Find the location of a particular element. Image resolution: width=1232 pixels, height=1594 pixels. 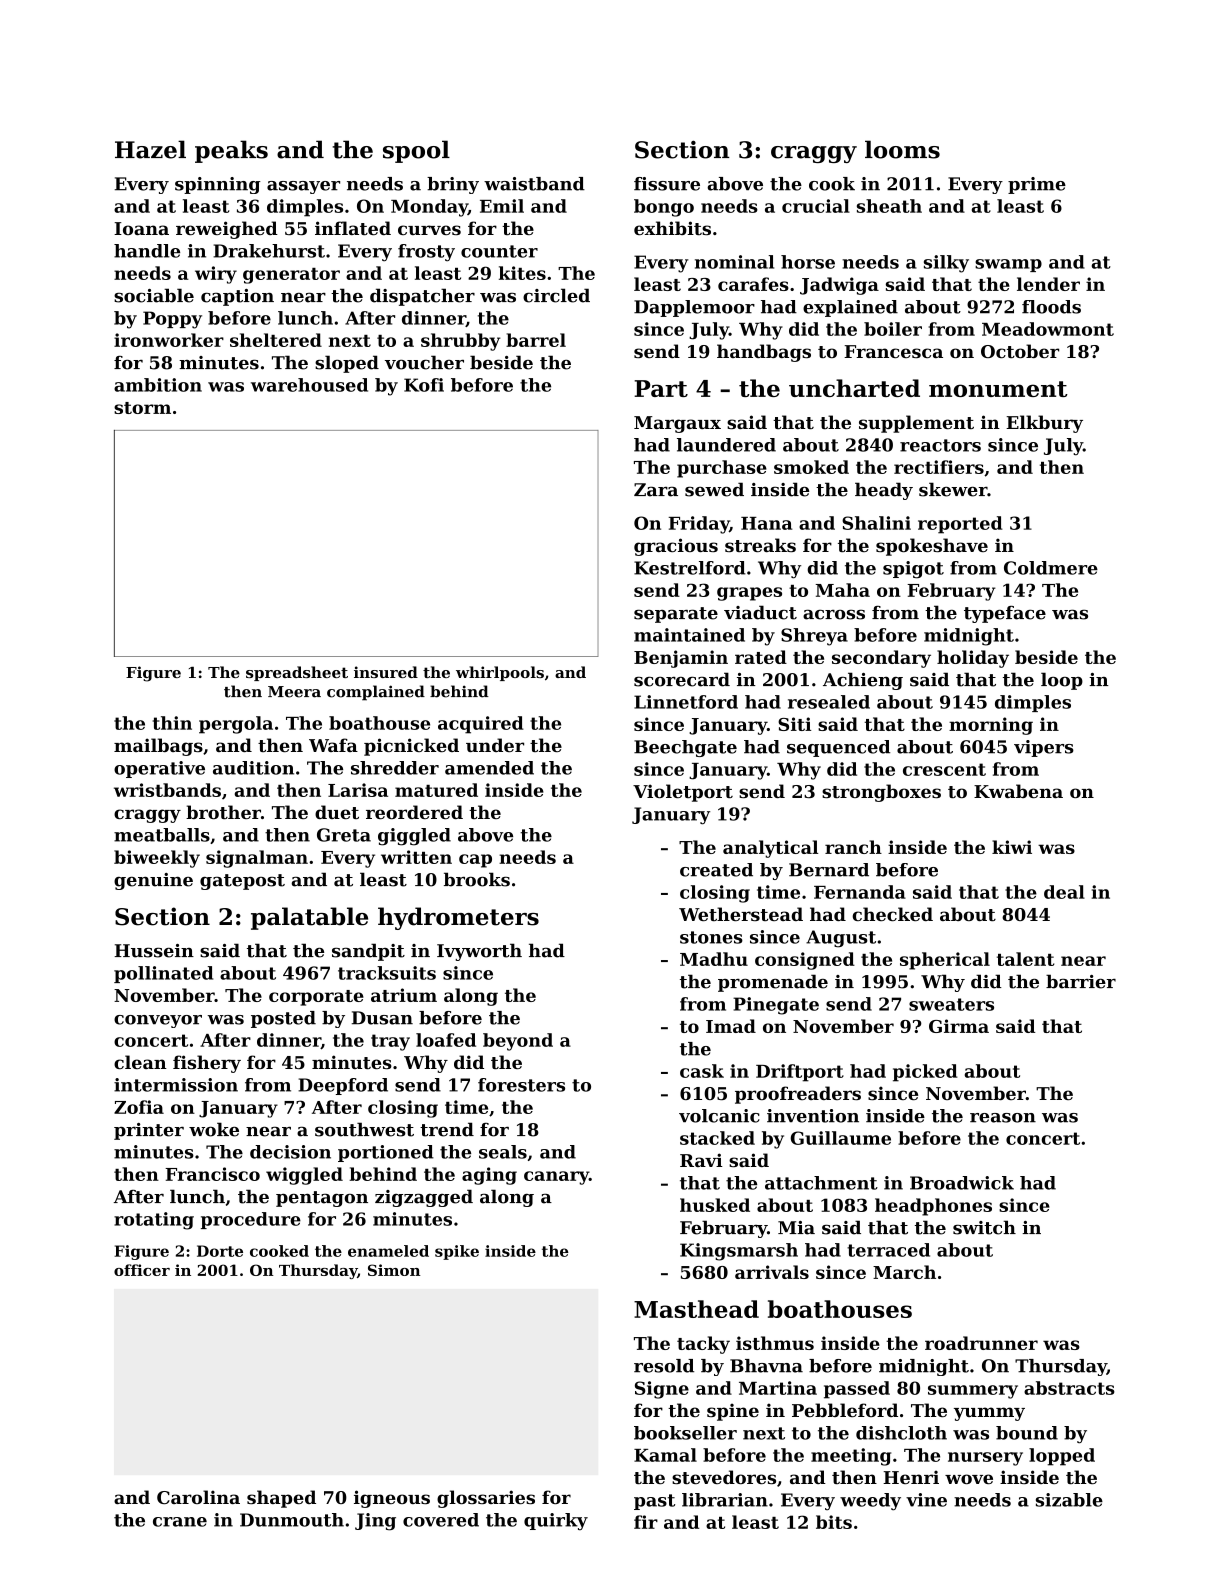

skewer is located at coordinates (953, 489).
